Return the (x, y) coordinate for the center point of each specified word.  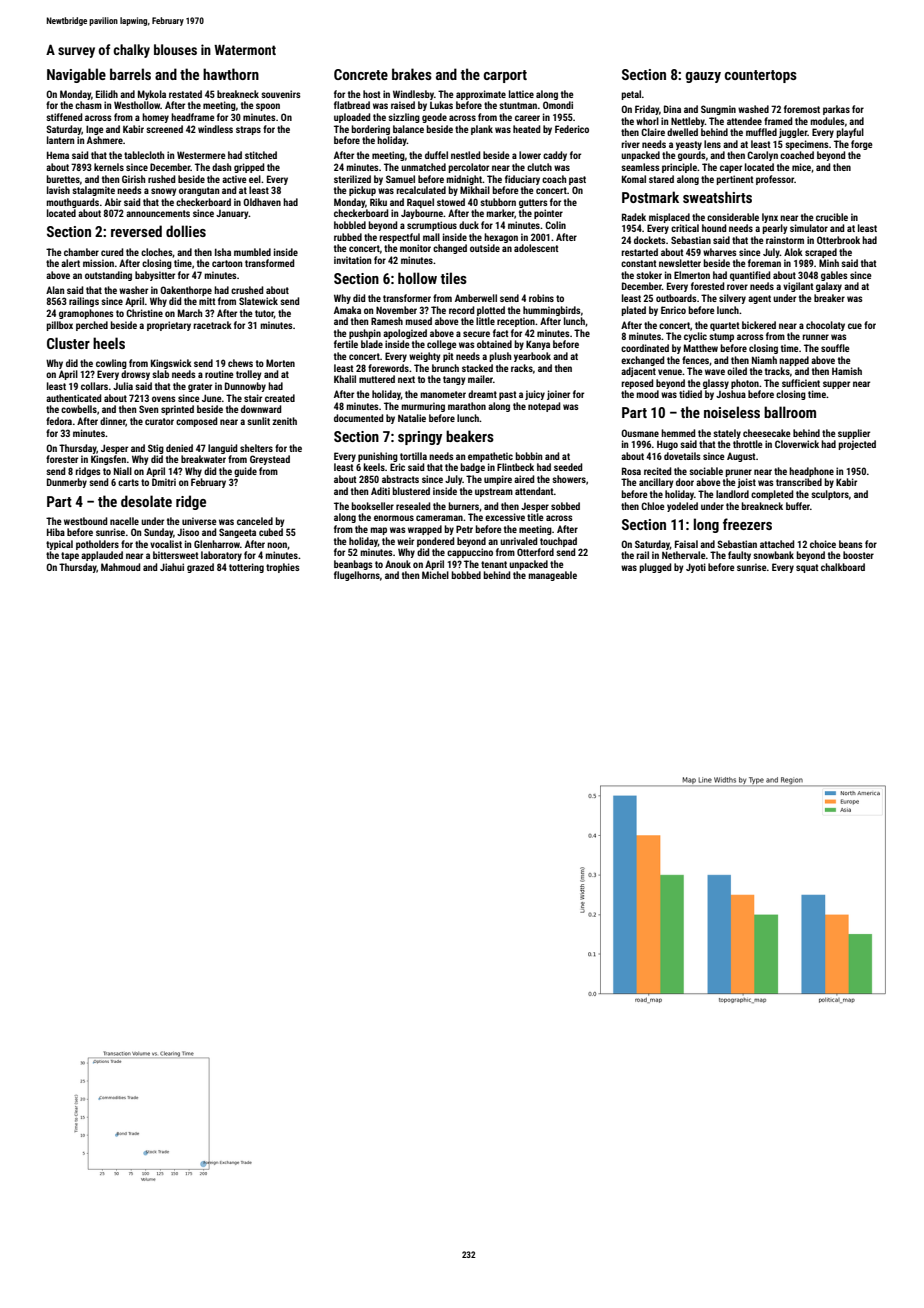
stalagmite (93, 191)
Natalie (412, 418)
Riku (378, 202)
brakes (412, 74)
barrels (130, 74)
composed (197, 422)
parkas (836, 110)
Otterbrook (838, 240)
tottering (246, 568)
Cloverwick (797, 444)
